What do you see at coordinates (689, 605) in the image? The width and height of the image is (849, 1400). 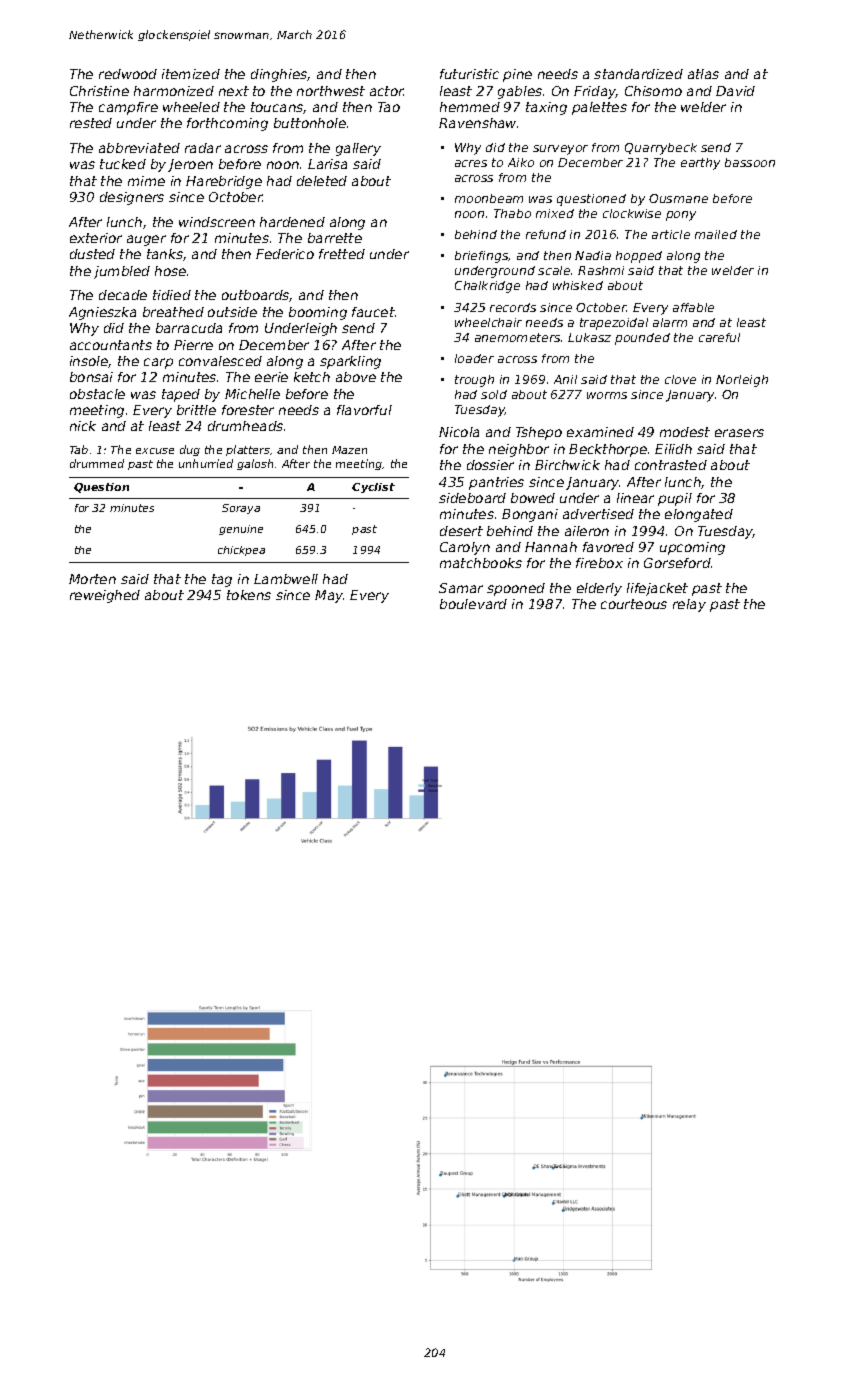 I see `relay` at bounding box center [689, 605].
